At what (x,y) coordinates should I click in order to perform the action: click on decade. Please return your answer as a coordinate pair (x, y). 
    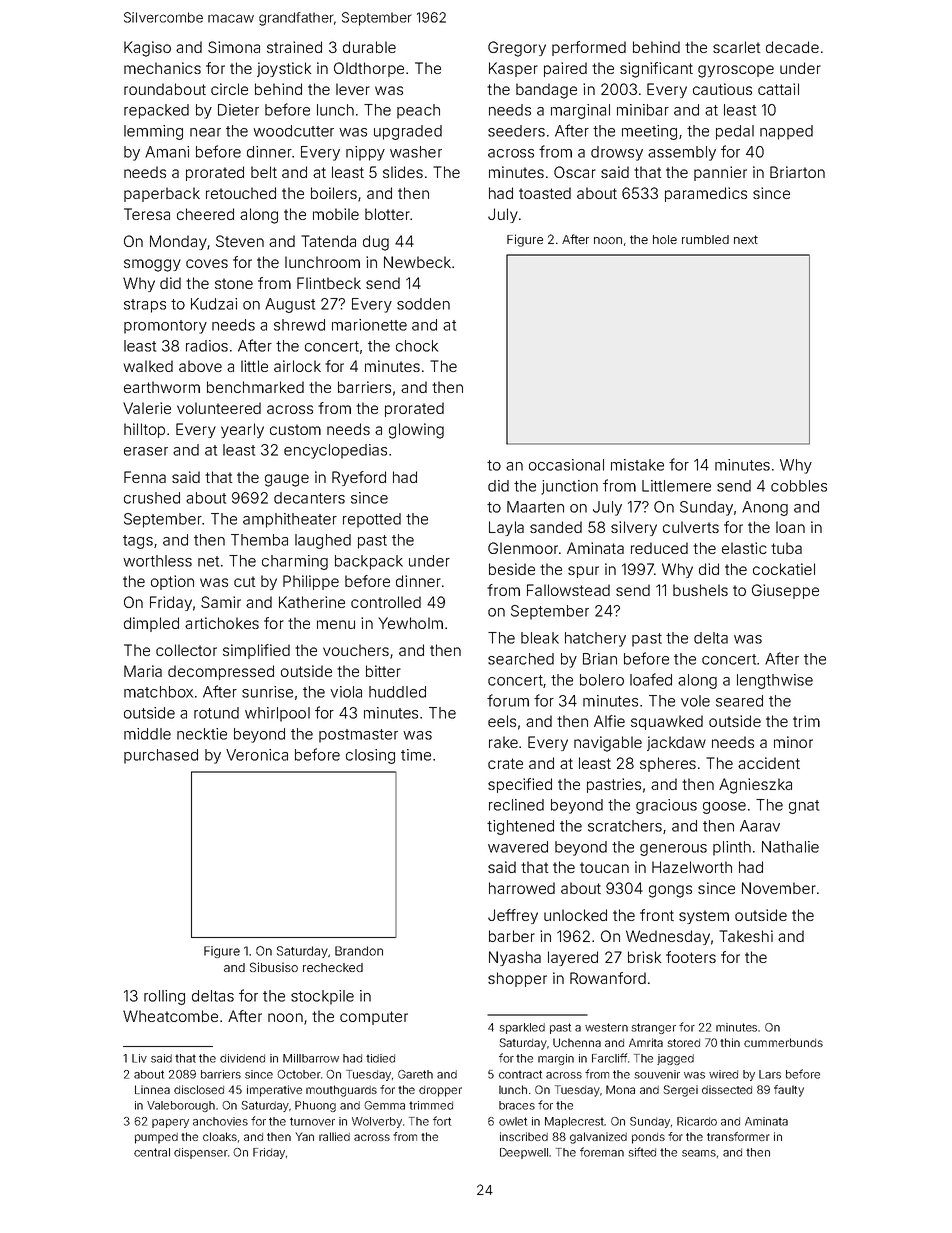
    Looking at the image, I should click on (792, 47).
